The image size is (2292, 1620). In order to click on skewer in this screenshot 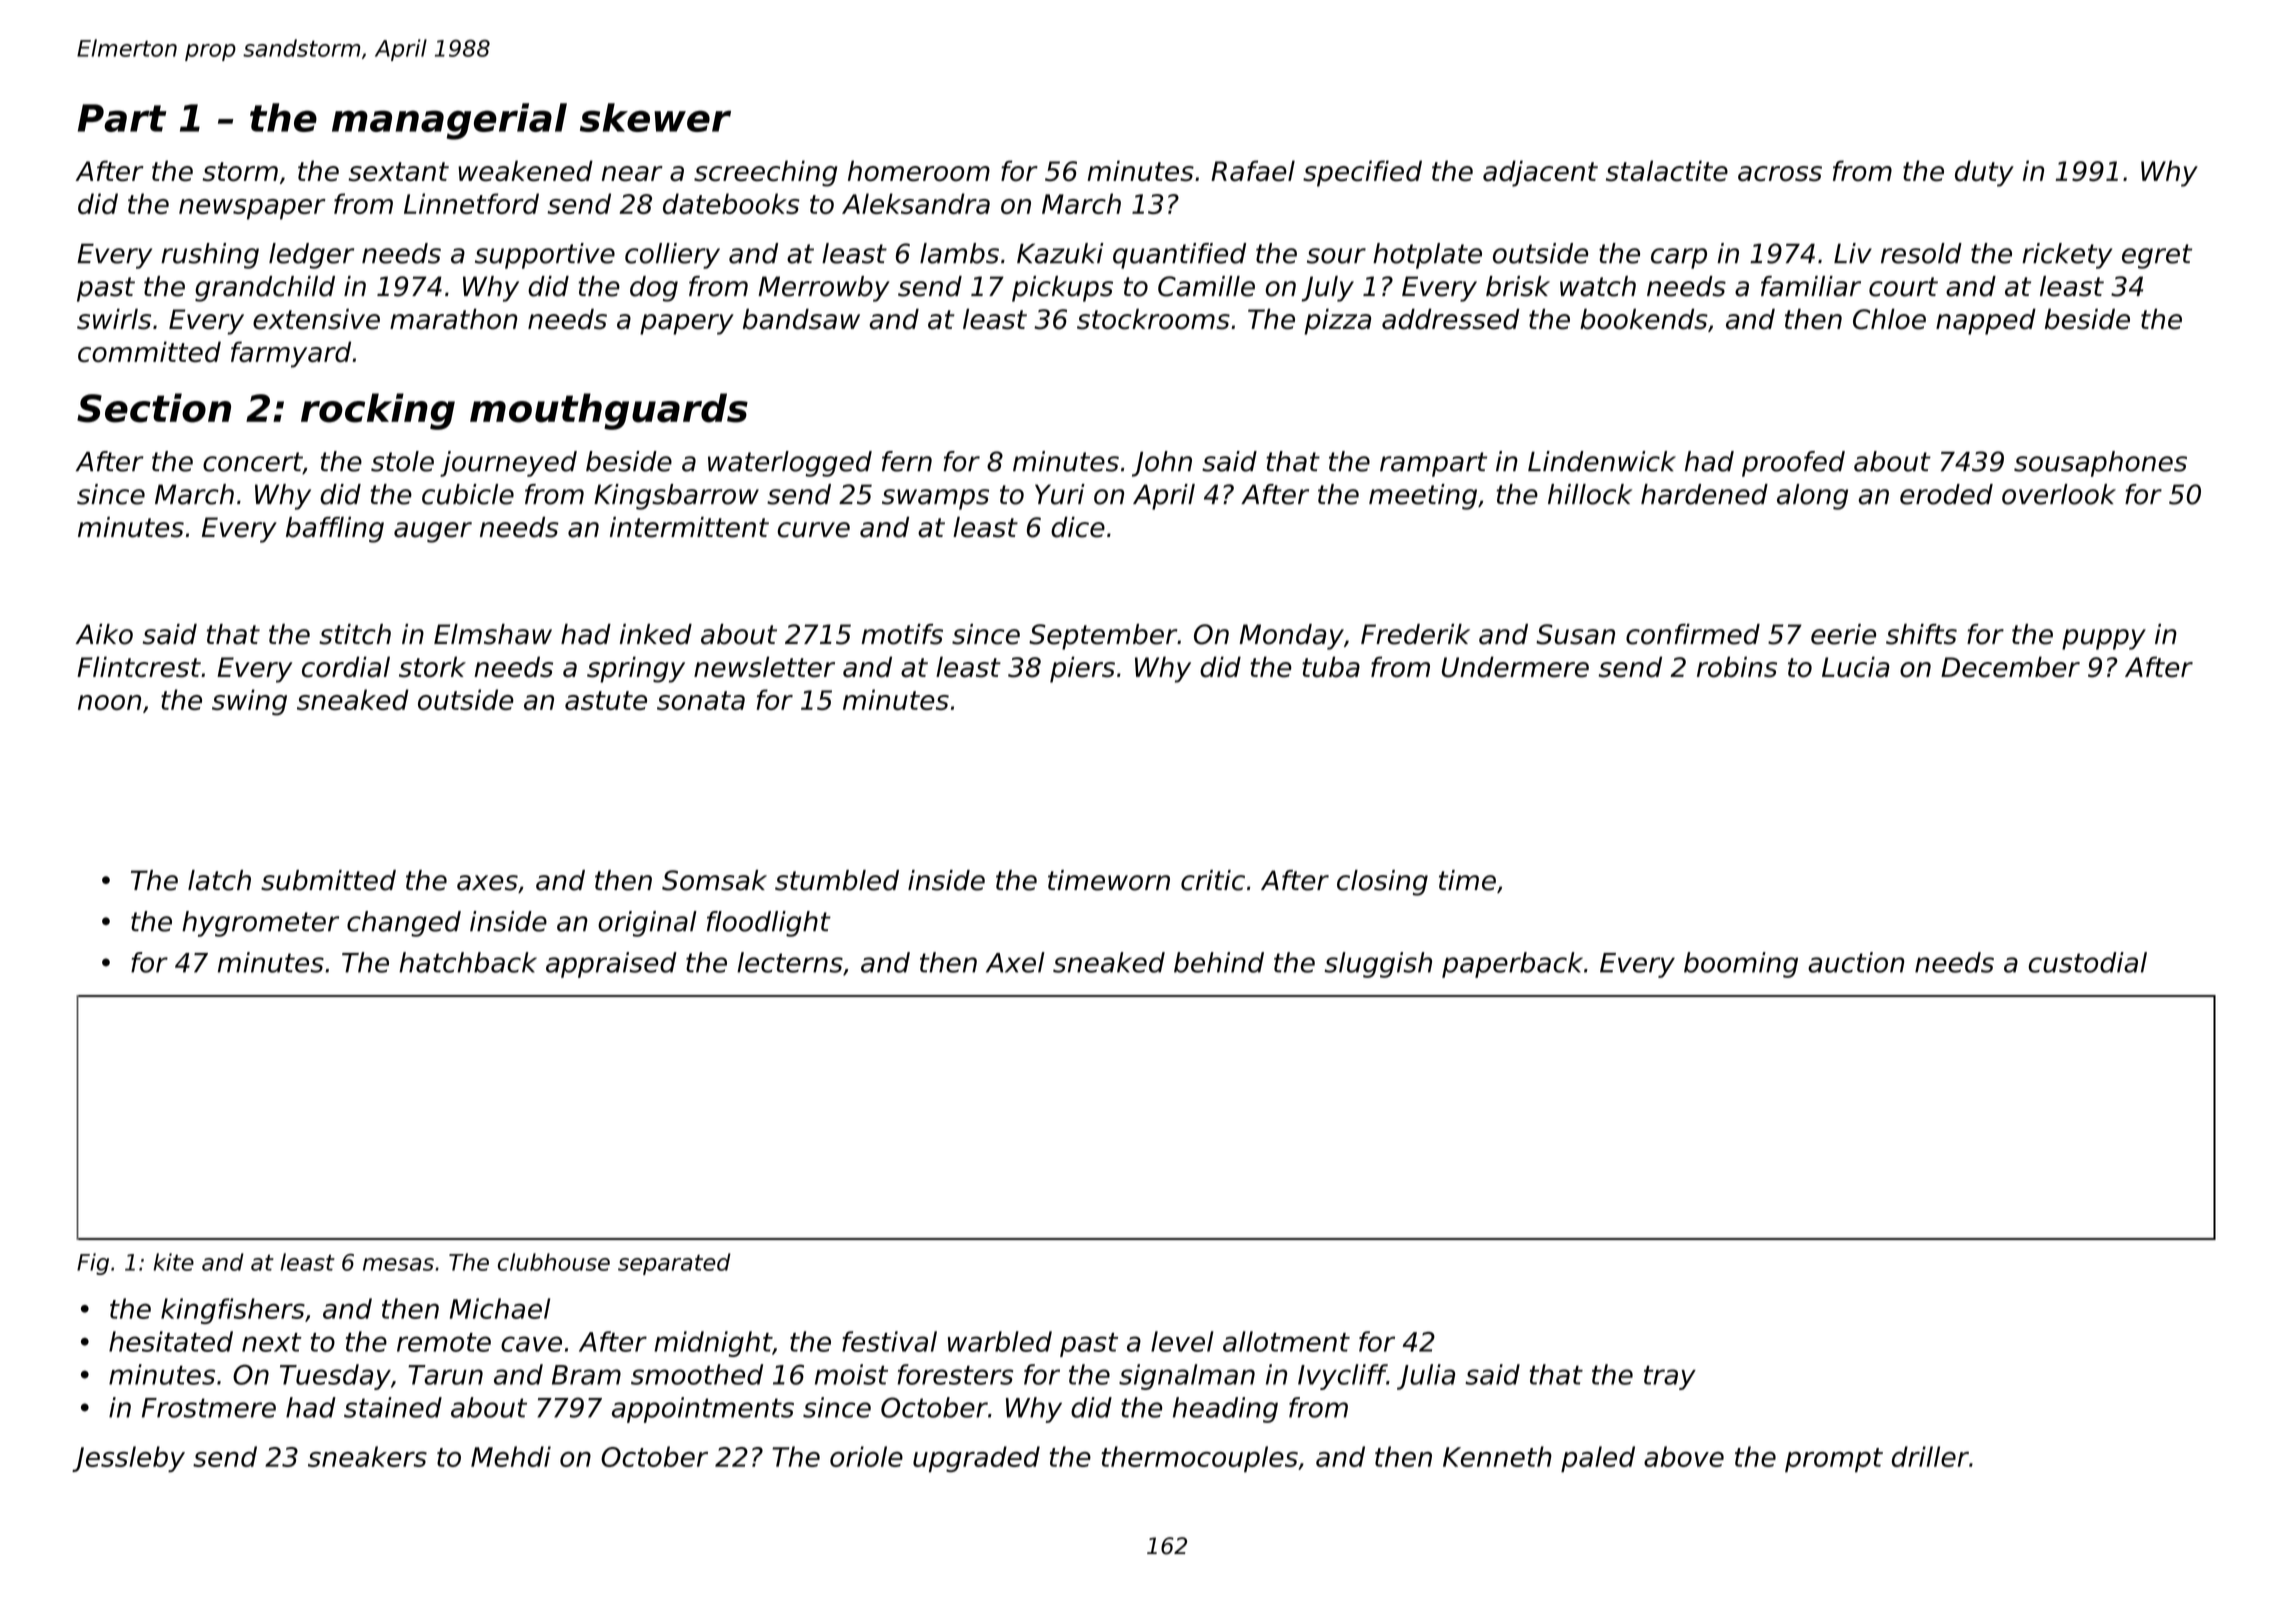, I will do `click(655, 117)`.
